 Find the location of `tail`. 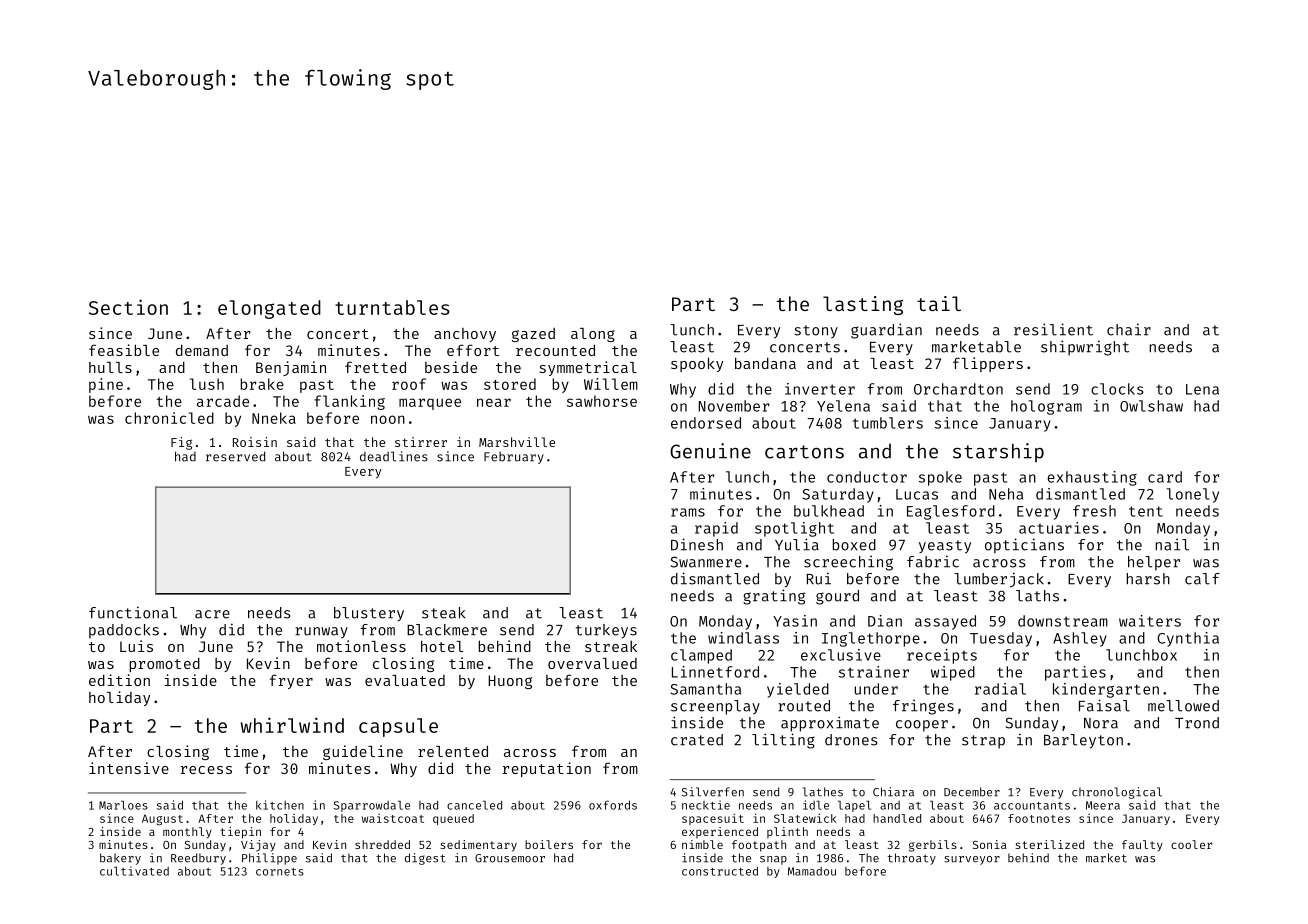

tail is located at coordinates (939, 303).
